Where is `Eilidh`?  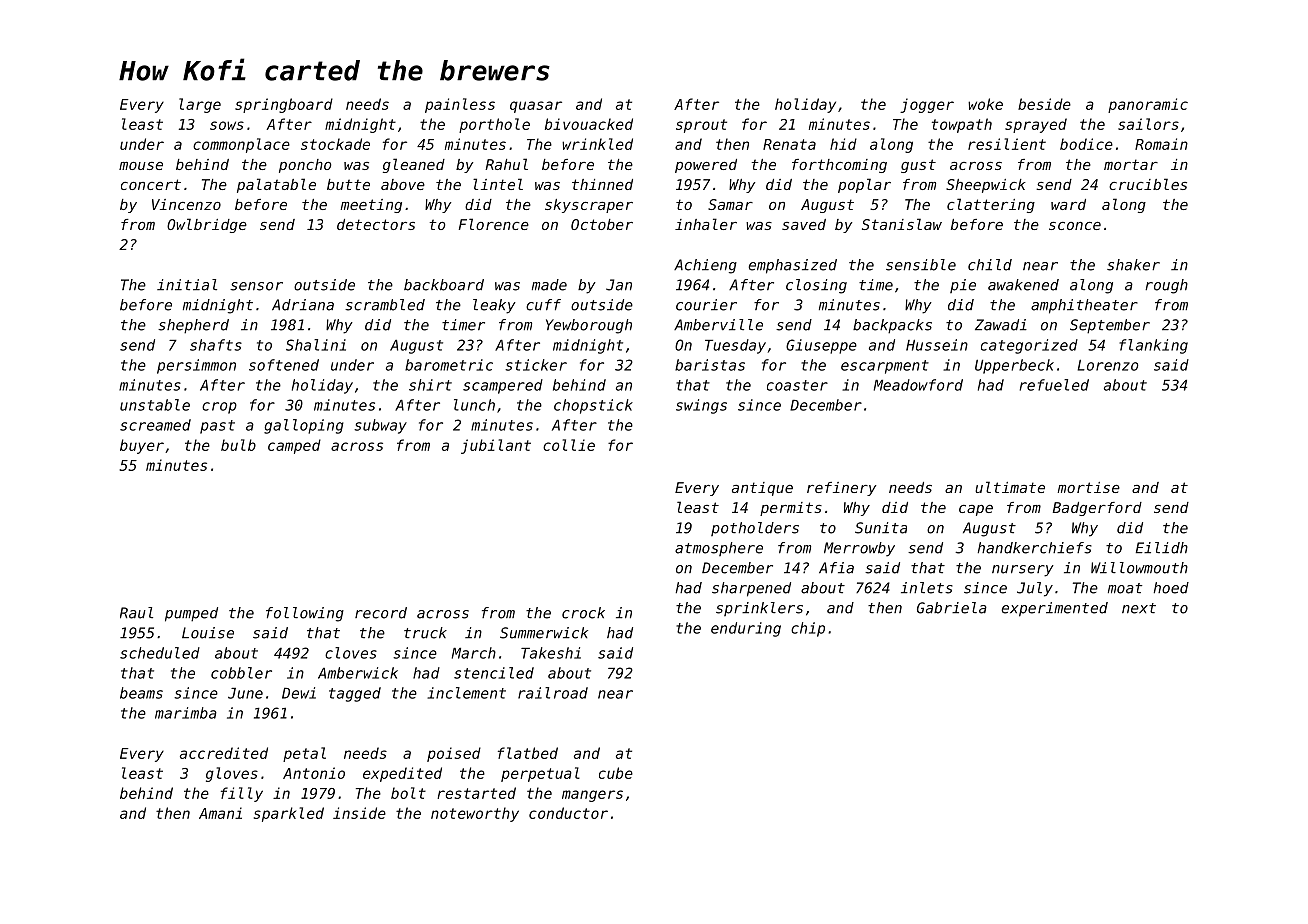 Eilidh is located at coordinates (1162, 548).
